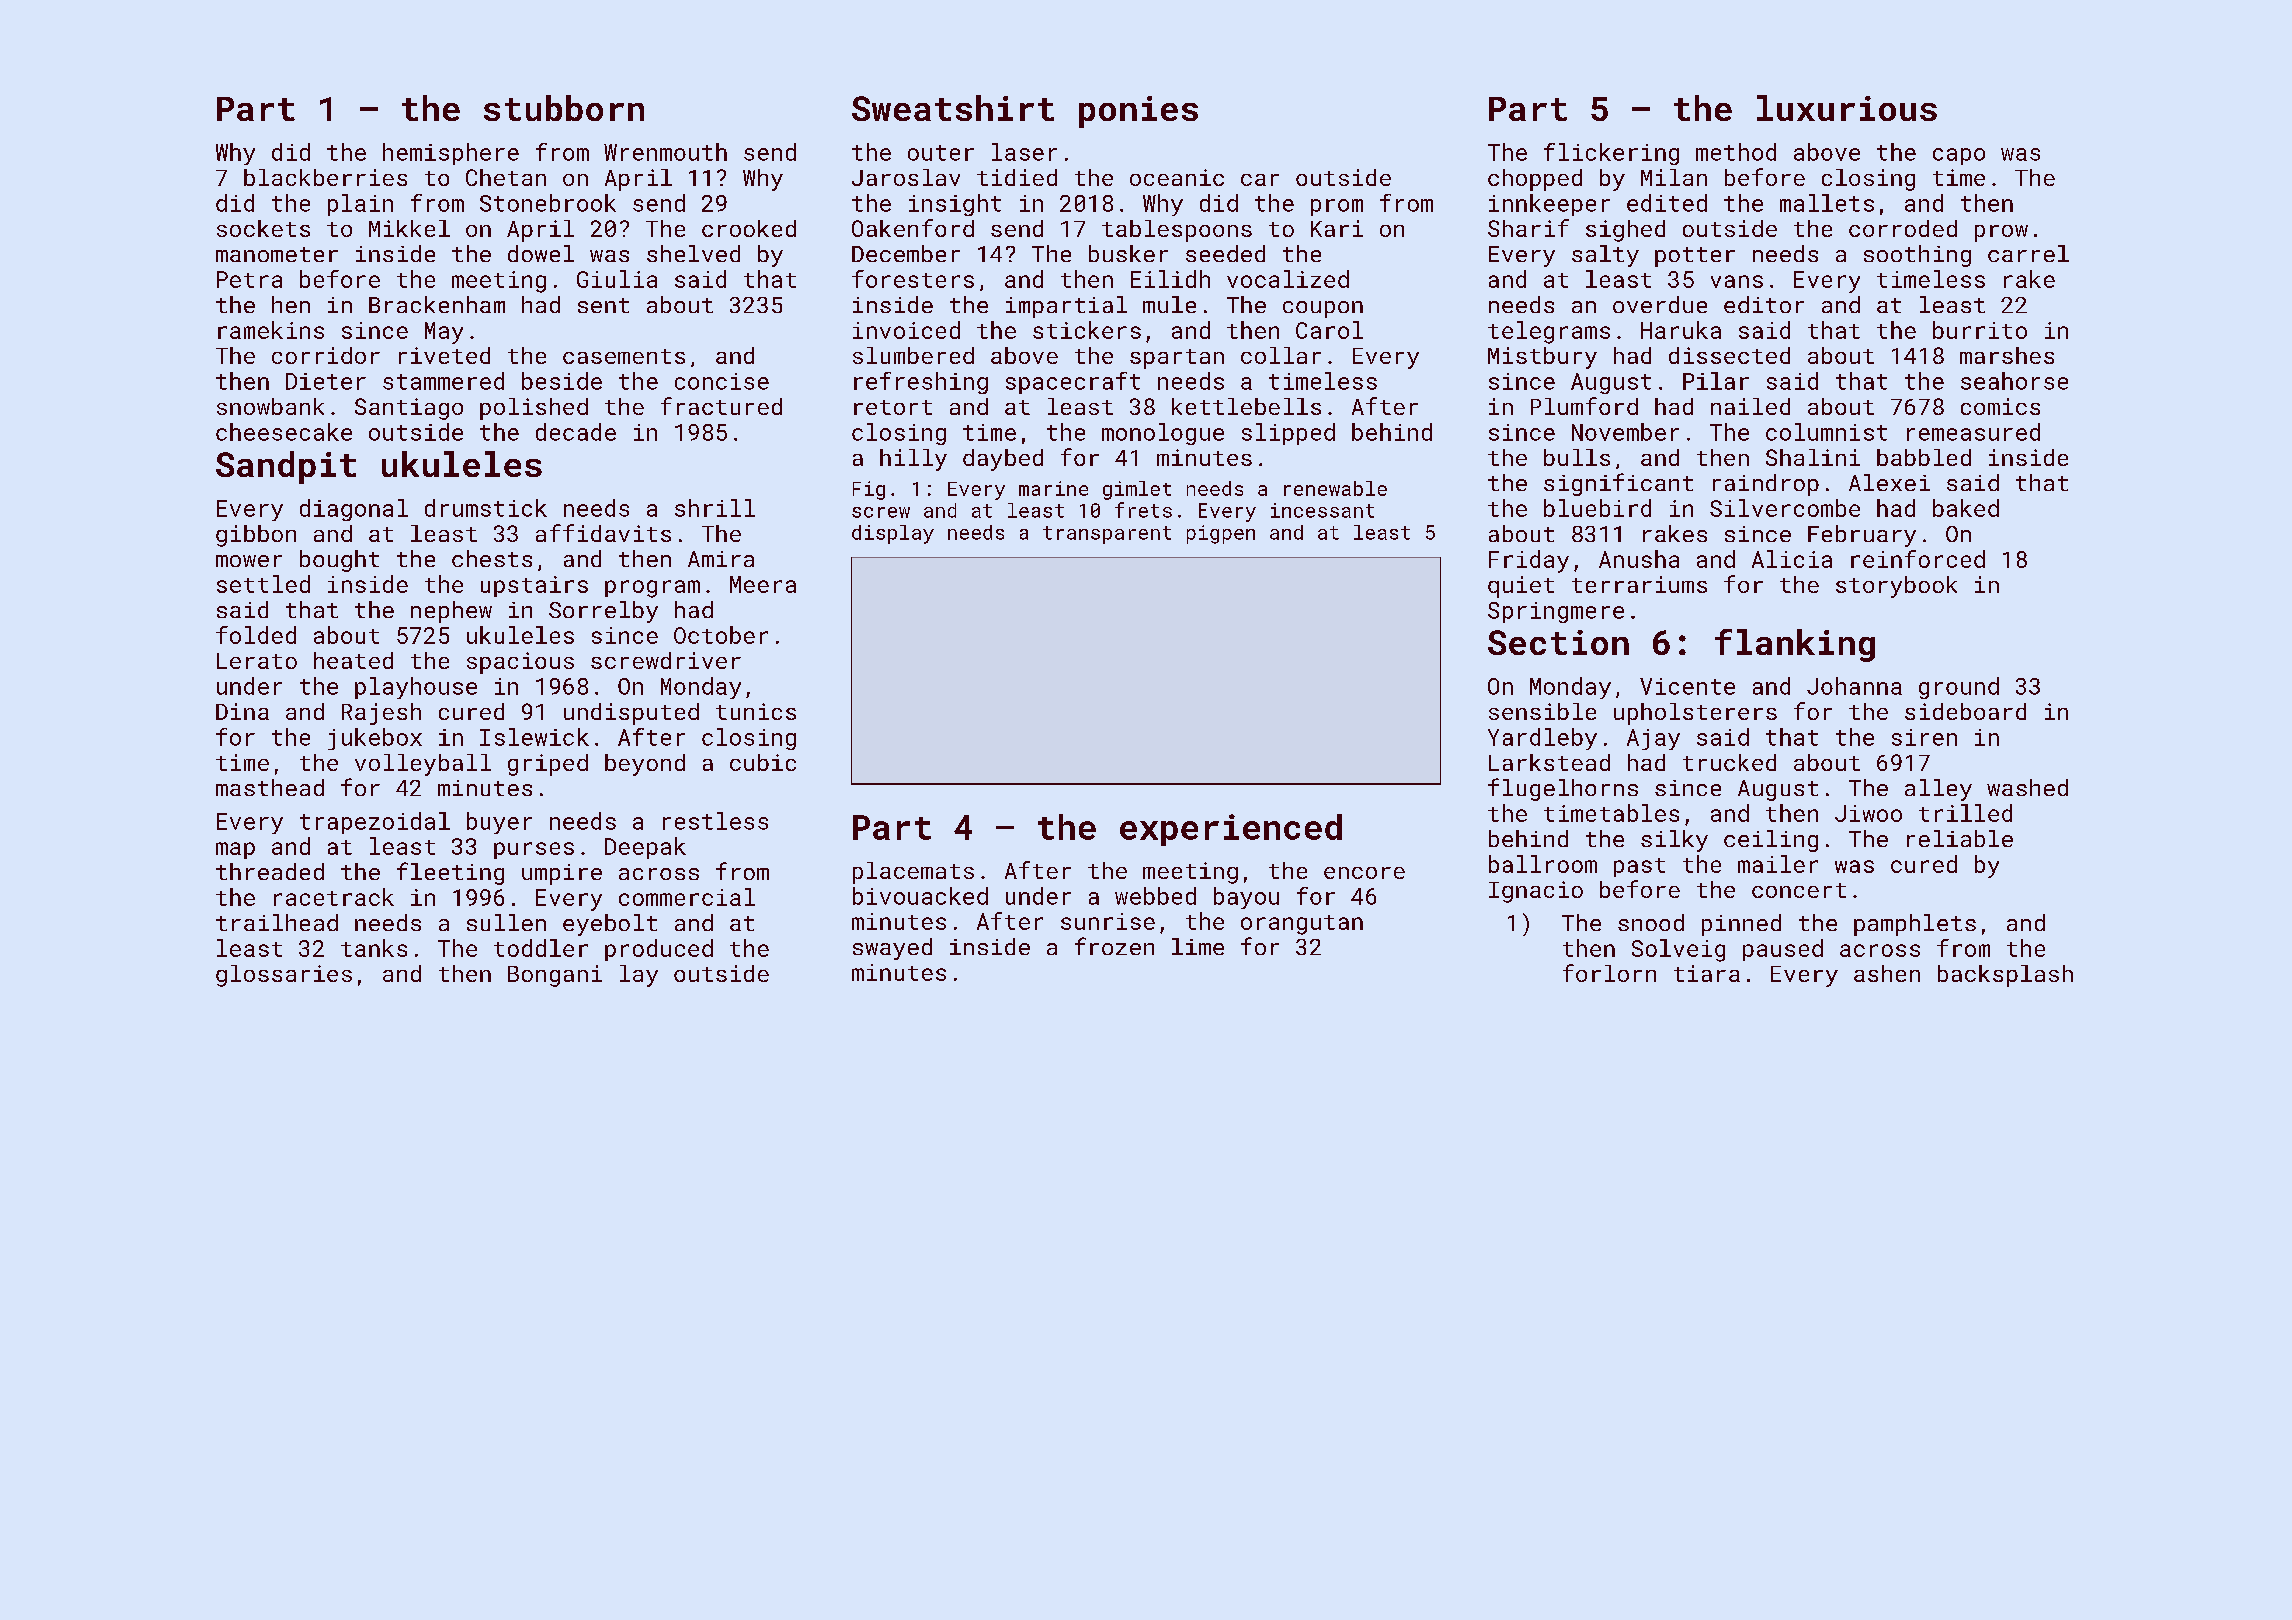 The width and height of the screenshot is (2292, 1620). I want to click on Dina, so click(242, 711).
